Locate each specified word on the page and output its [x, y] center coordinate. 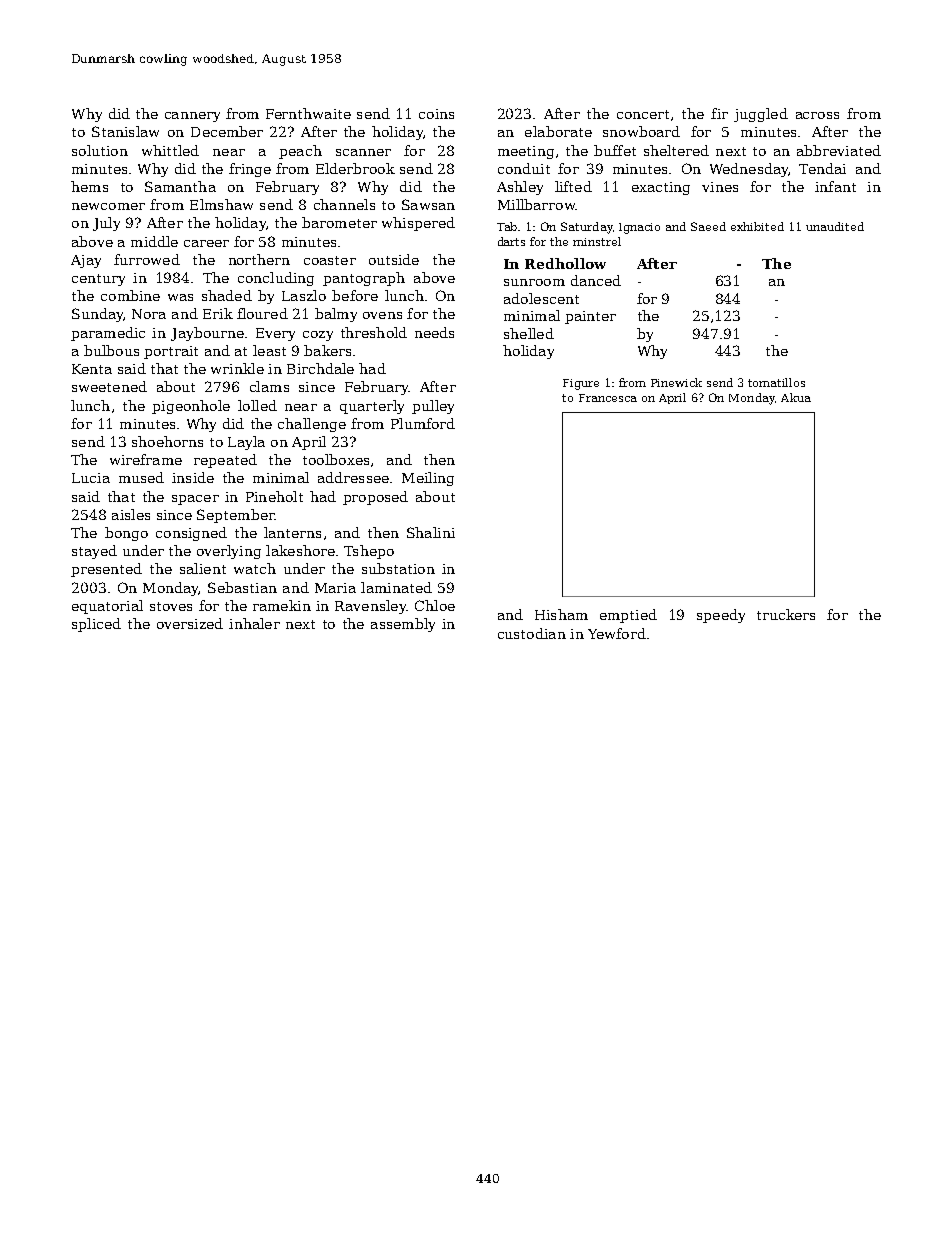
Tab [507, 226]
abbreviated [839, 150]
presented [106, 570]
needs [434, 332]
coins [436, 114]
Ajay [86, 261]
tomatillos [776, 382]
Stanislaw [125, 131]
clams [269, 386]
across [817, 115]
